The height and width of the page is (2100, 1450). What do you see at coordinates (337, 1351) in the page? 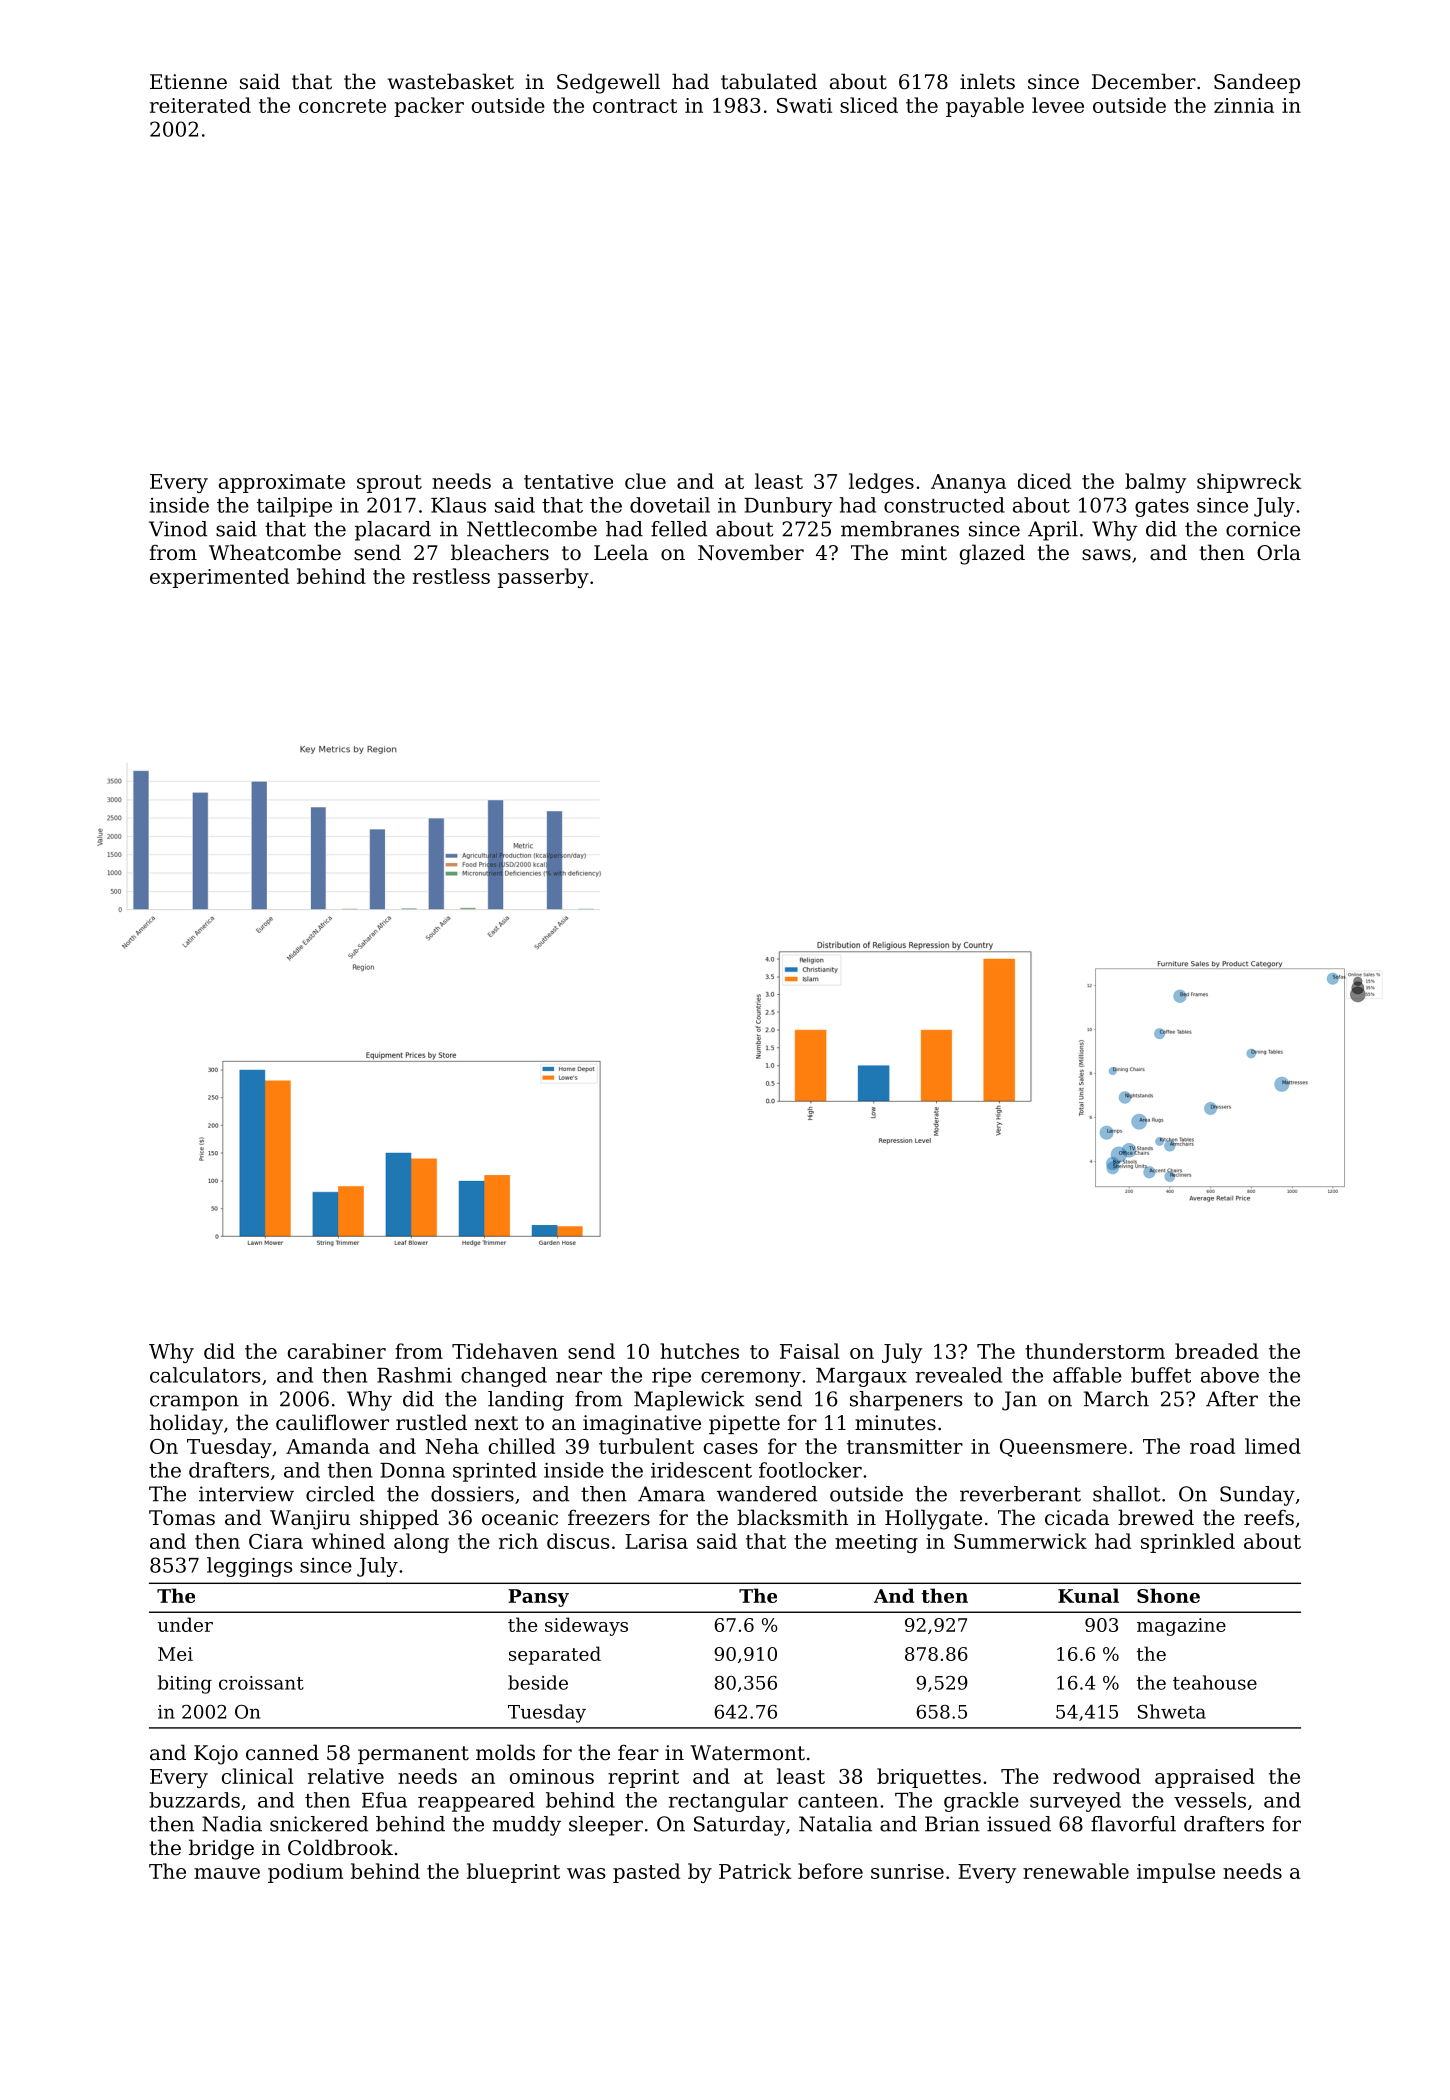
I see `carabiner` at bounding box center [337, 1351].
